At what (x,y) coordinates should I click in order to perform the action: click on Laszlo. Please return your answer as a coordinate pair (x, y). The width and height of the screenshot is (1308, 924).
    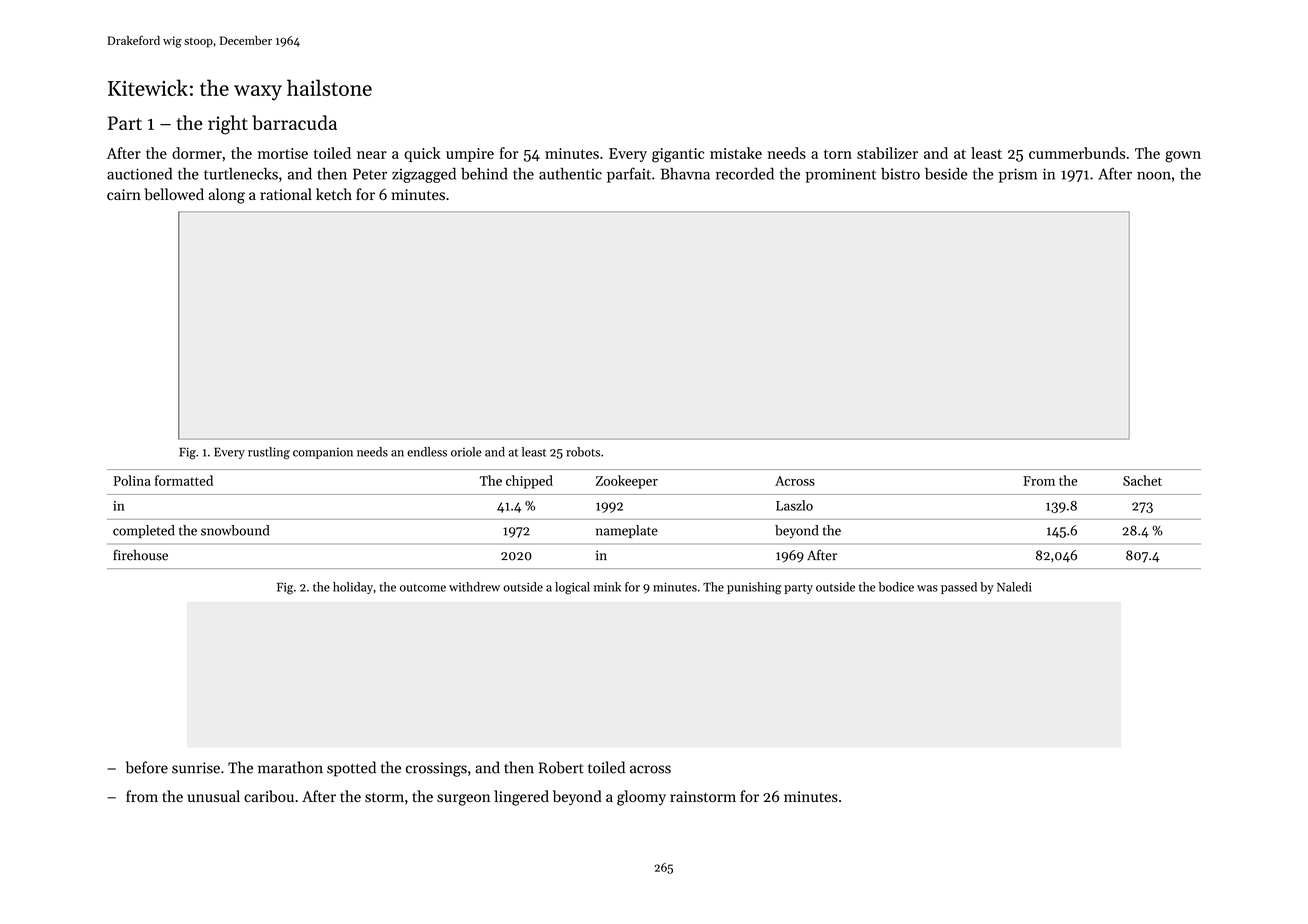
    Looking at the image, I should click on (794, 505).
